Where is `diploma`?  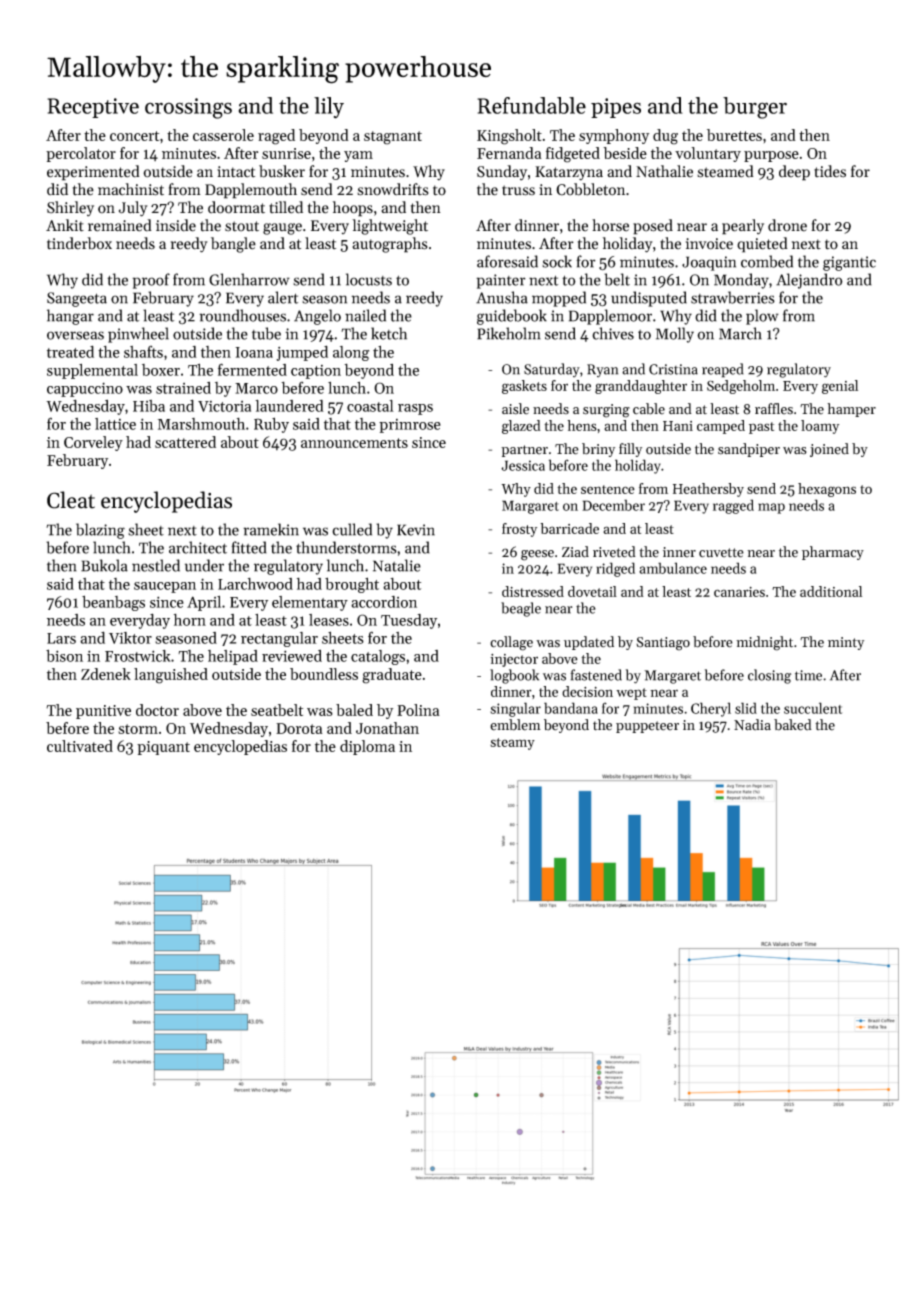
diploma is located at coordinates (367, 747).
